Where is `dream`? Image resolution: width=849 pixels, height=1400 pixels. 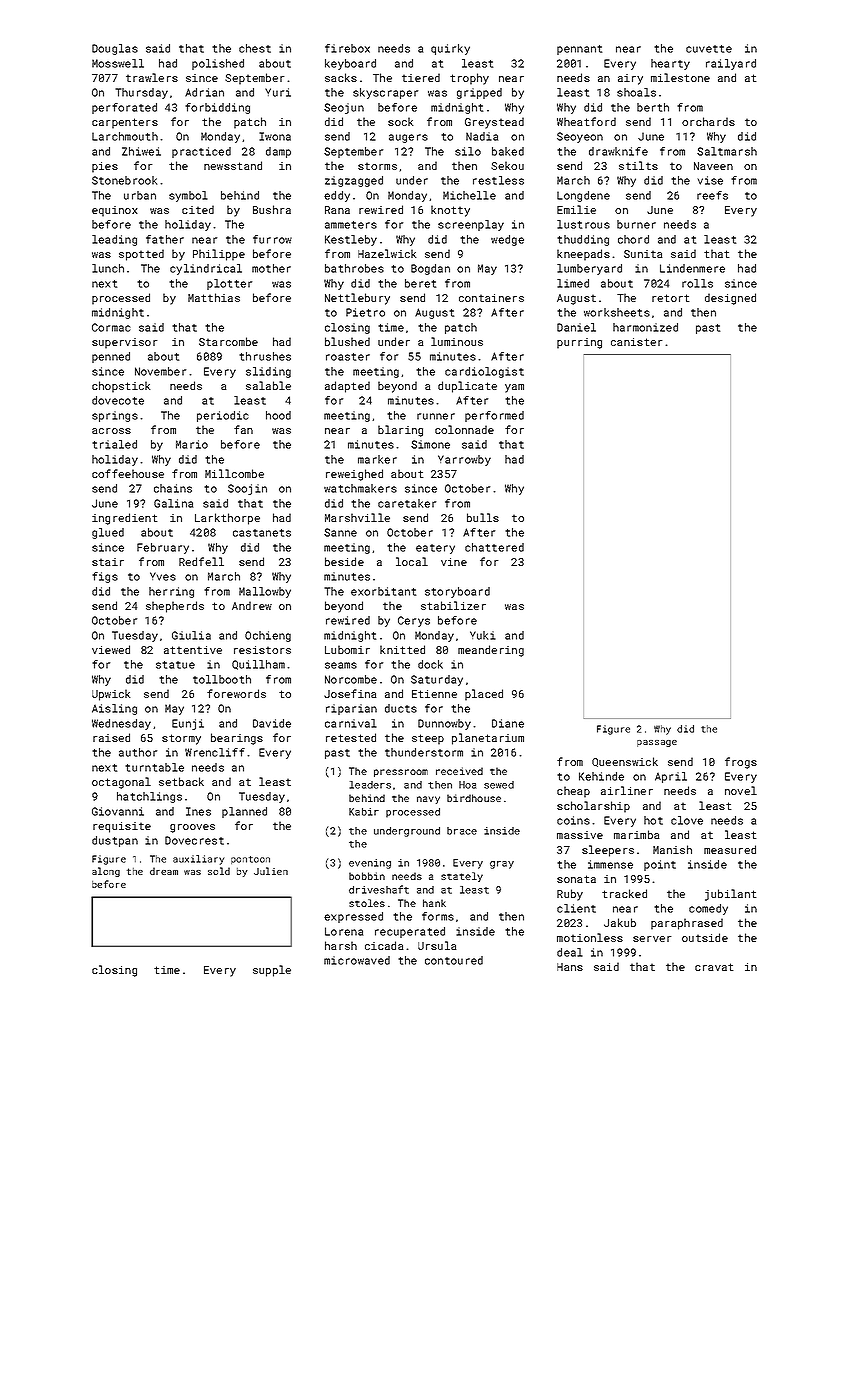
dream is located at coordinates (164, 871).
